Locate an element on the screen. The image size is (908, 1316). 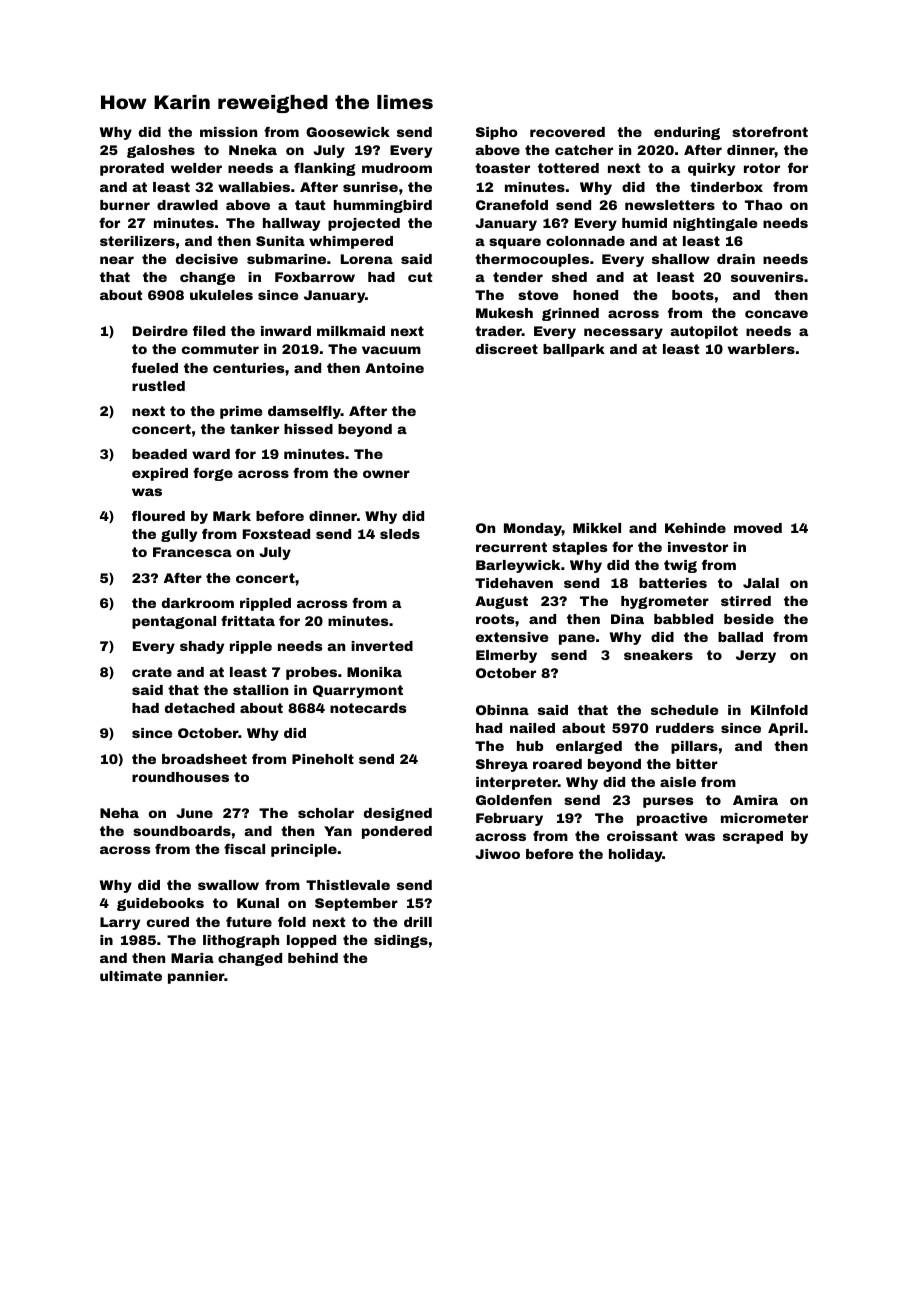
floured is located at coordinates (158, 516).
